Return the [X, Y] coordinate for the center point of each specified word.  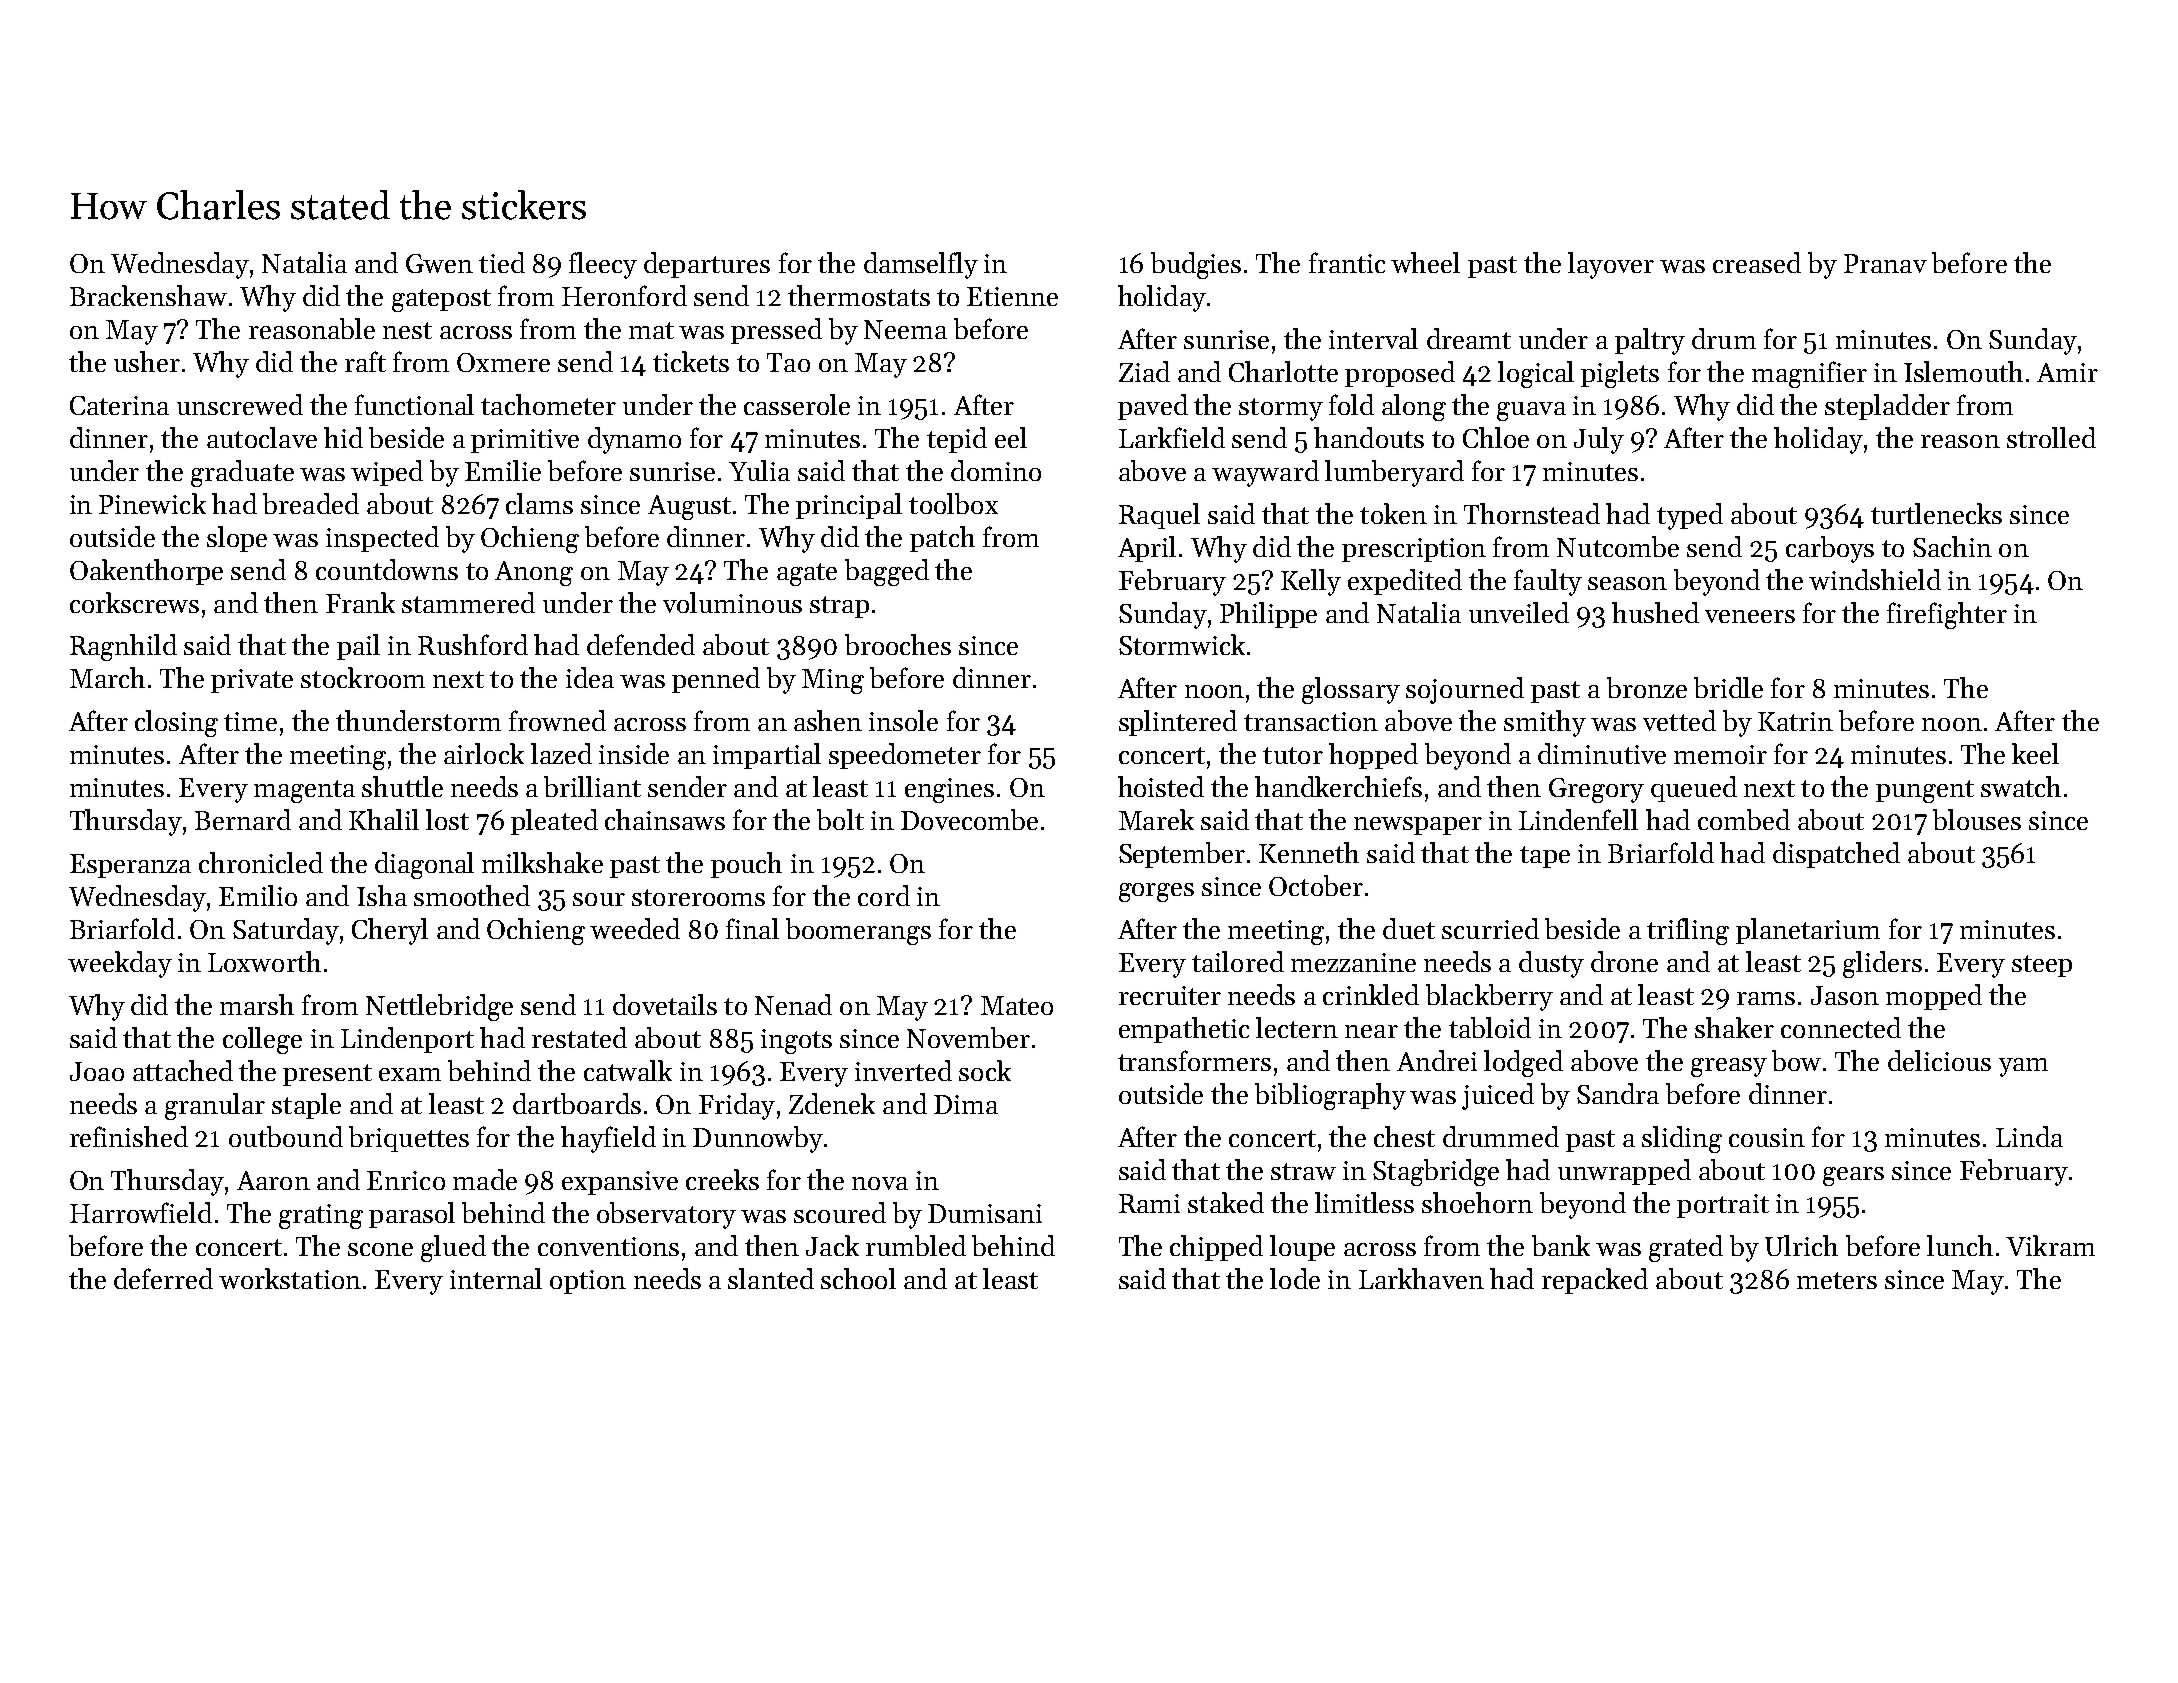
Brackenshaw [148, 295]
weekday [120, 964]
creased [1757, 262]
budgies [1196, 265]
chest [1404, 1136]
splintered [1178, 723]
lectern [1297, 1027]
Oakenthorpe [146, 572]
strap [839, 607]
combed [1744, 819]
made [485, 1179]
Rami [1149, 1203]
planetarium [1808, 931]
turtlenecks [1936, 513]
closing [176, 723]
